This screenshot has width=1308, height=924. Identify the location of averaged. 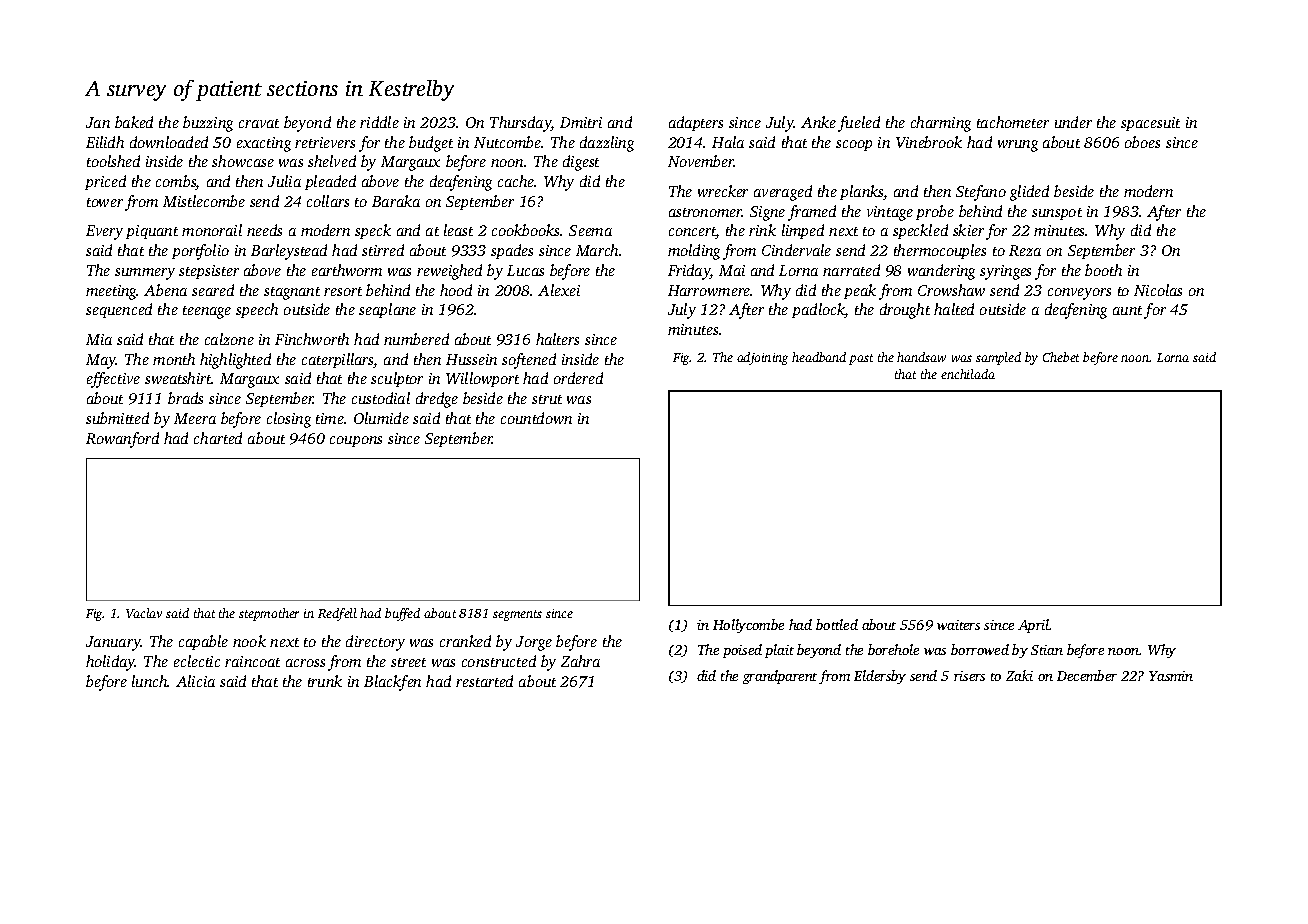
(783, 193).
